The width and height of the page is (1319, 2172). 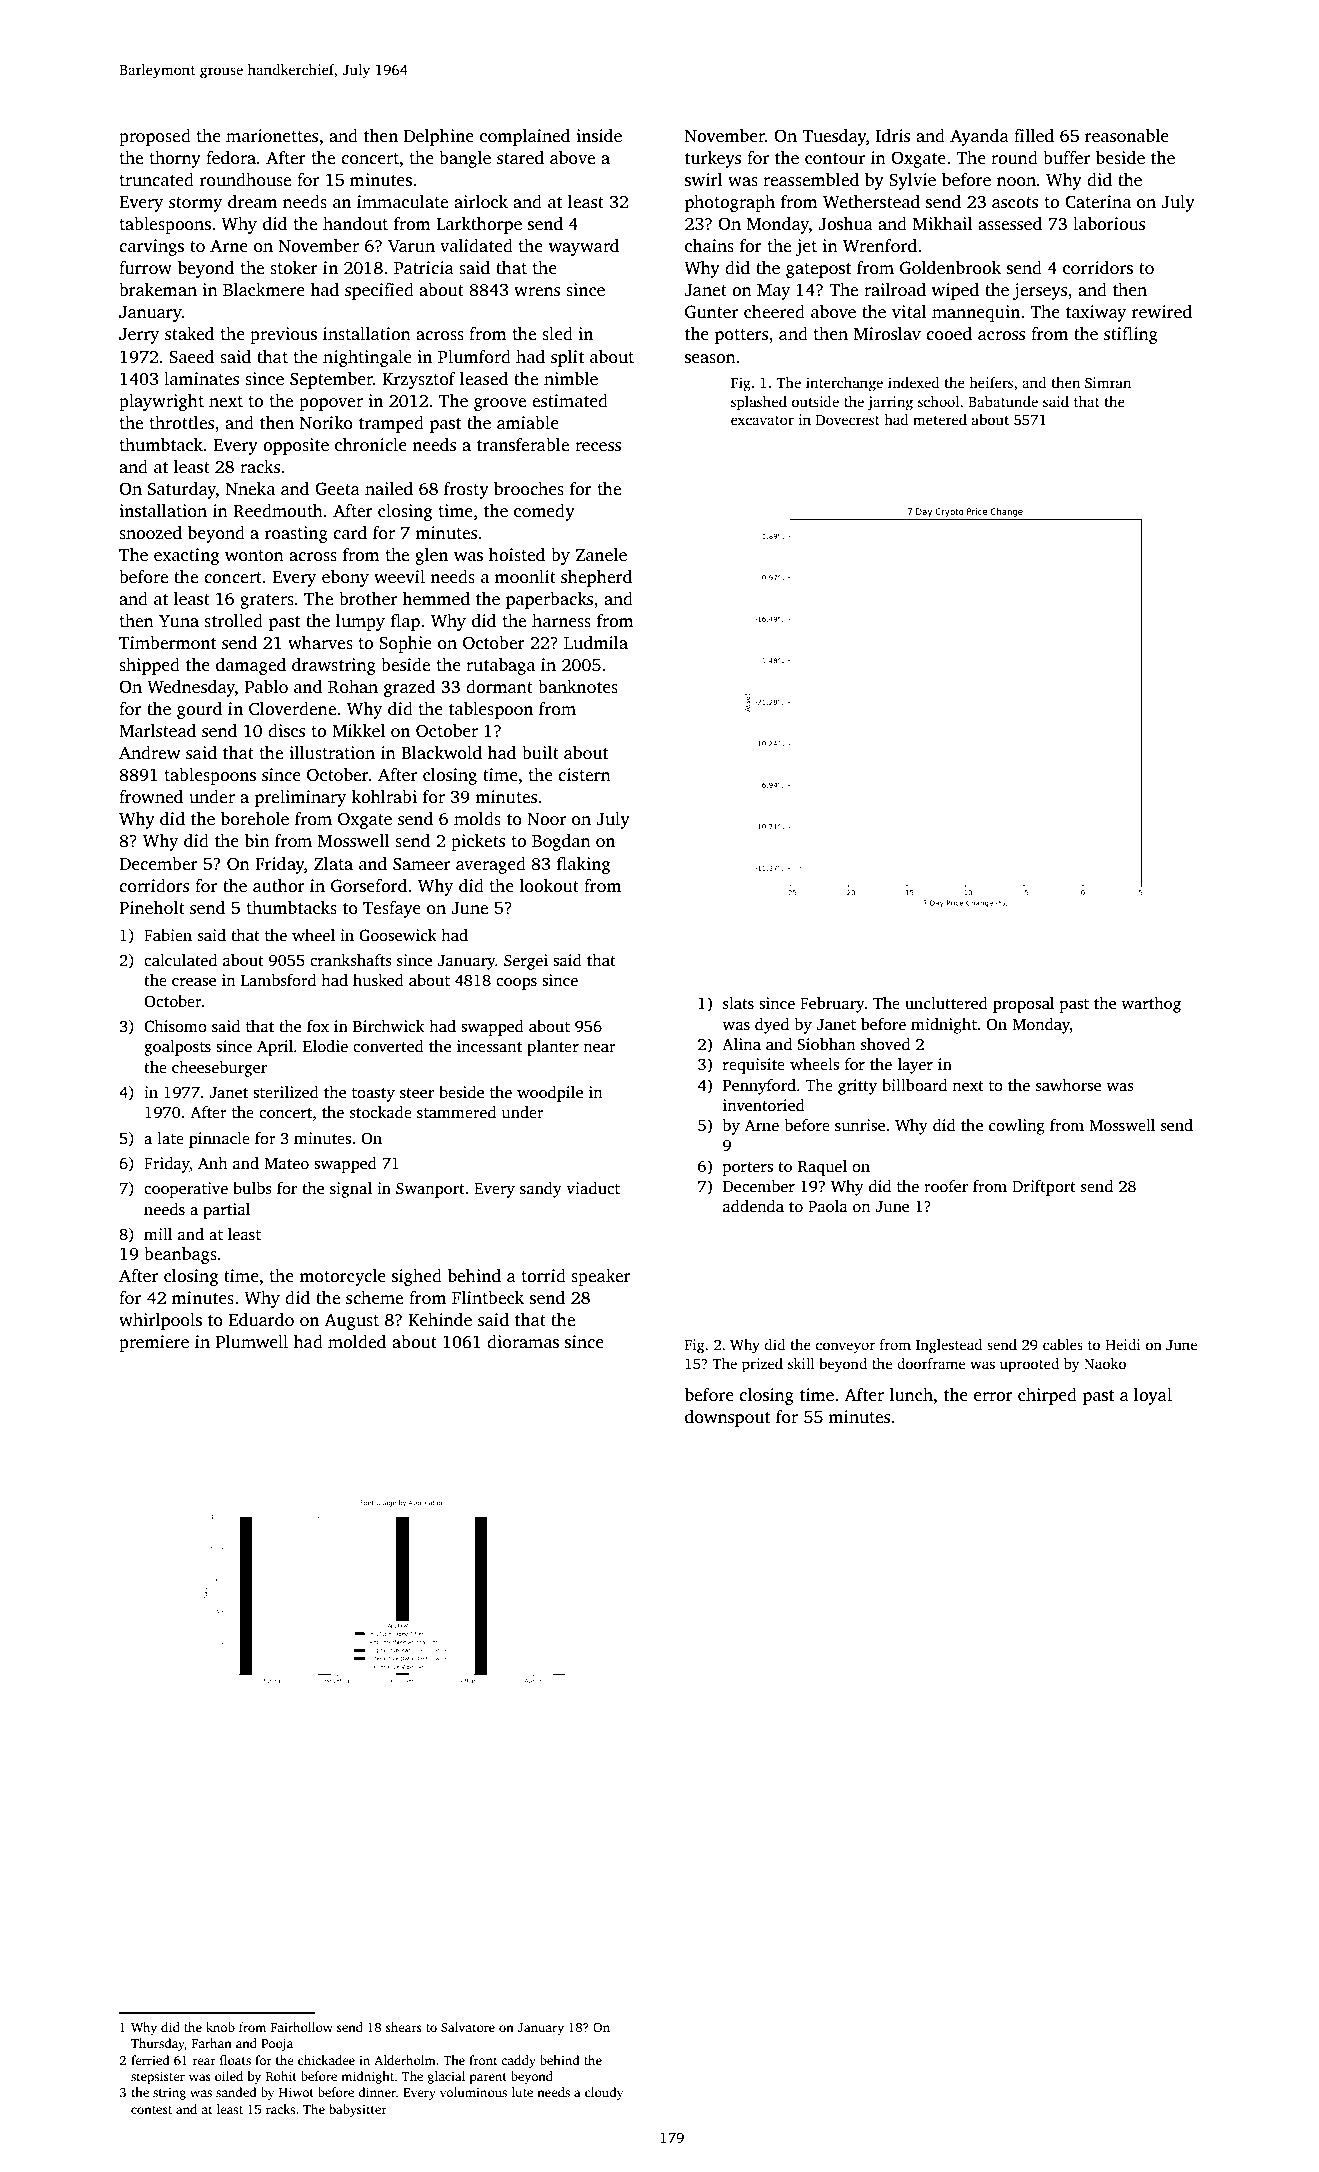 I want to click on dioramas, so click(x=523, y=1342).
